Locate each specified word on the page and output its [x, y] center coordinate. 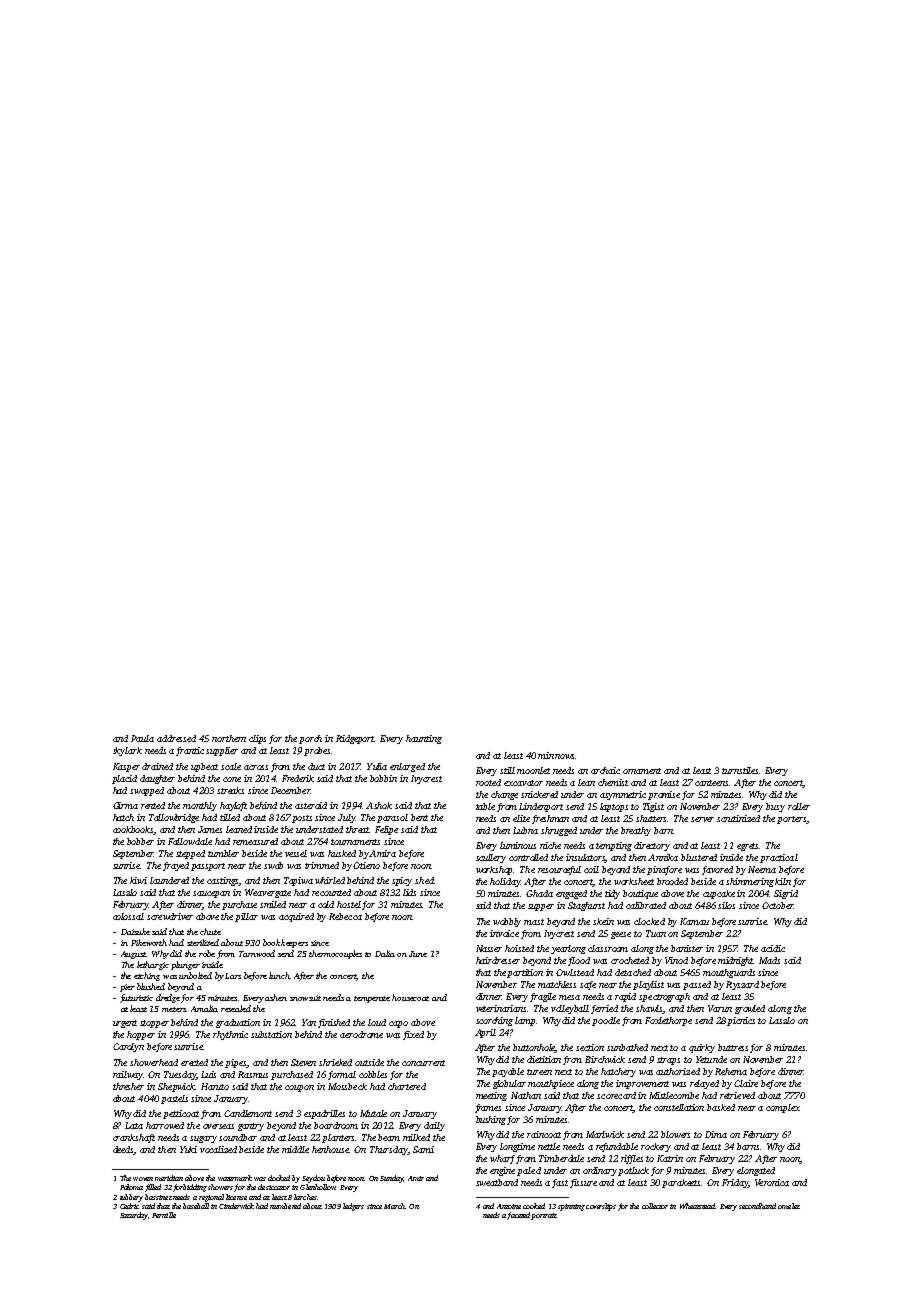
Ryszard [742, 985]
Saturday [134, 1216]
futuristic [136, 998]
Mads [769, 960]
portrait [544, 1216]
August [133, 955]
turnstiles [740, 770]
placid [124, 779]
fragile [543, 997]
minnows [556, 755]
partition [525, 973]
